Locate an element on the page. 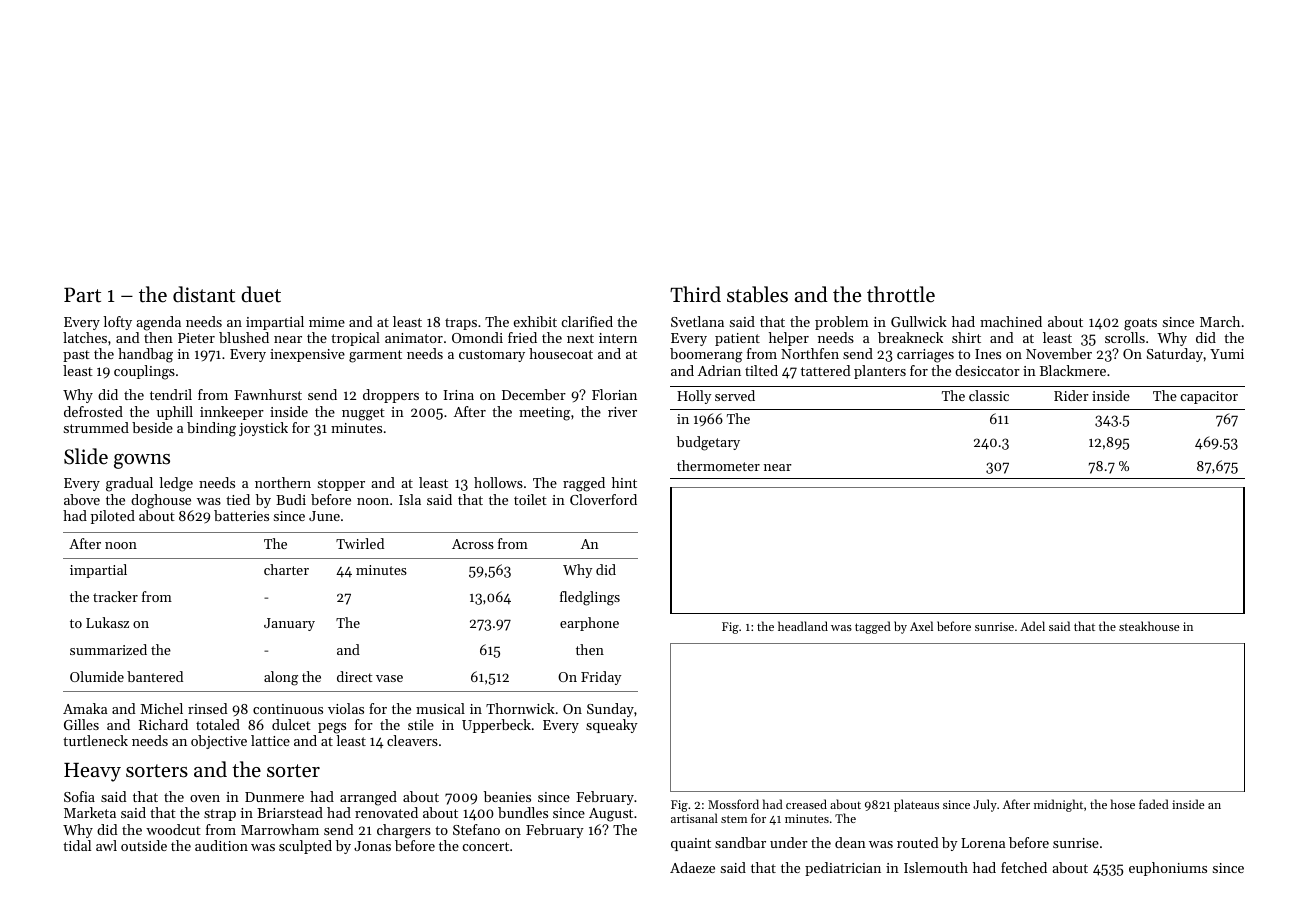 Image resolution: width=1308 pixels, height=924 pixels. capacitor is located at coordinates (1209, 397).
